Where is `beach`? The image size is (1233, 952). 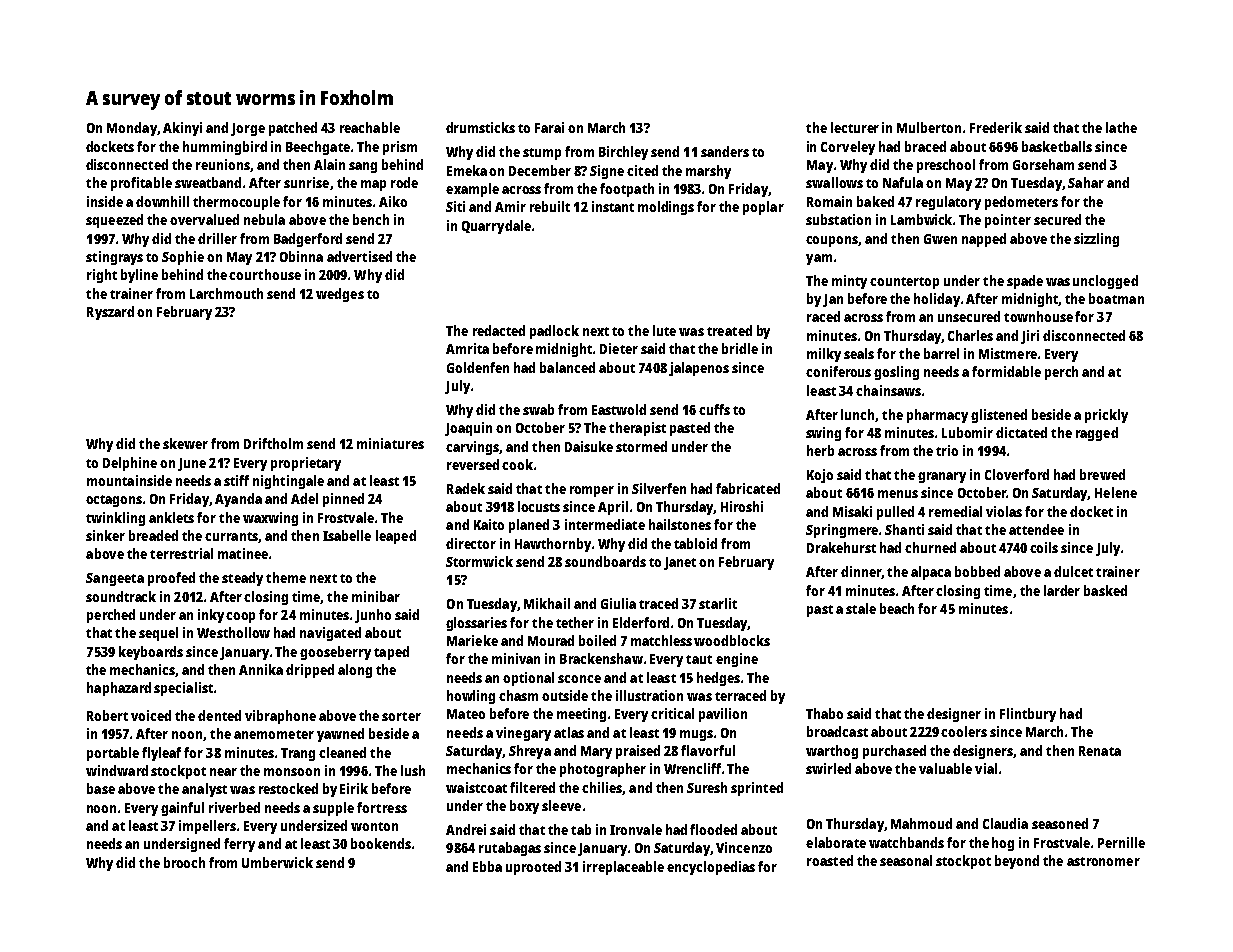 beach is located at coordinates (897, 608).
